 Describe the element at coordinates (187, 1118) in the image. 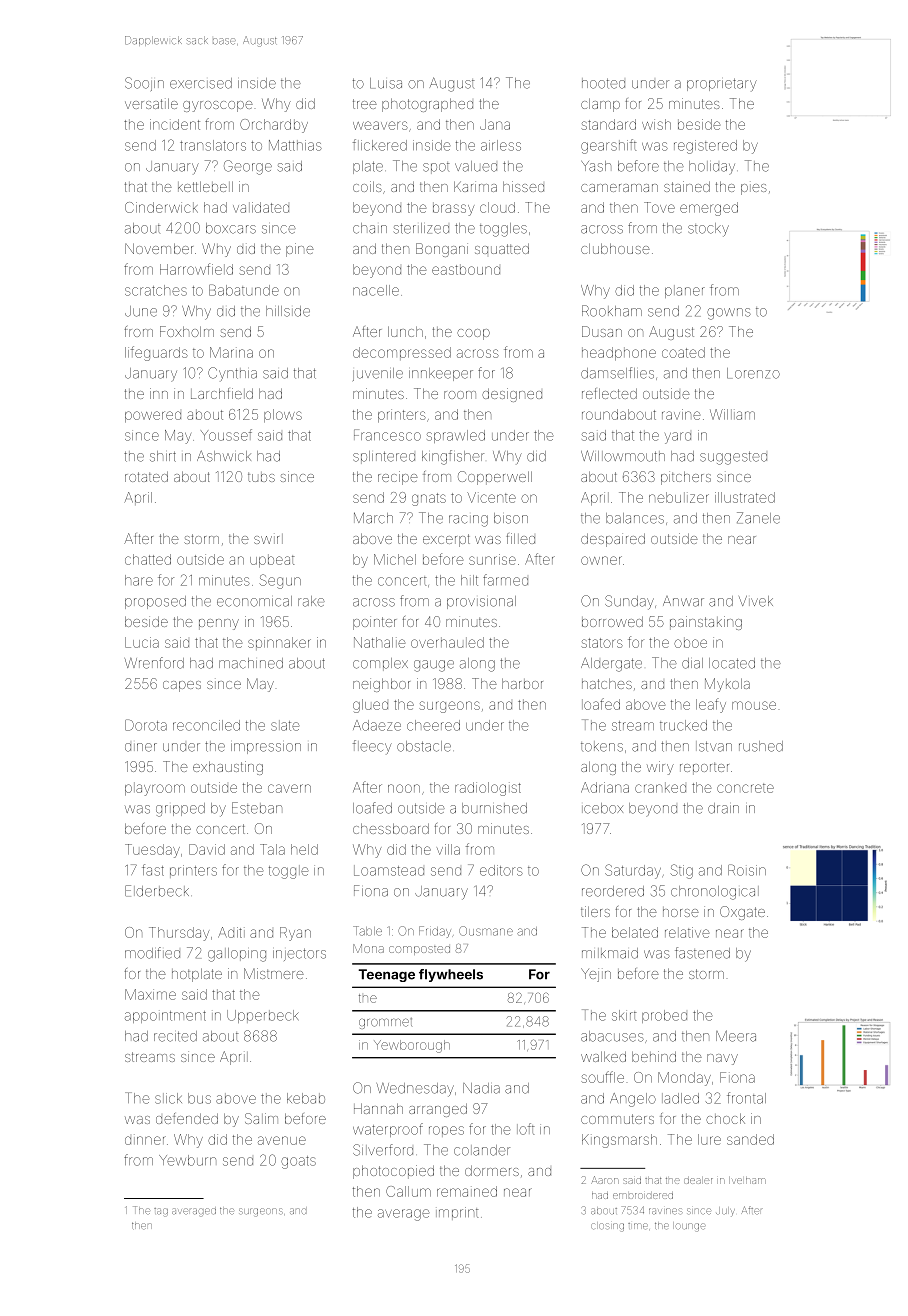

I see `defended` at that location.
